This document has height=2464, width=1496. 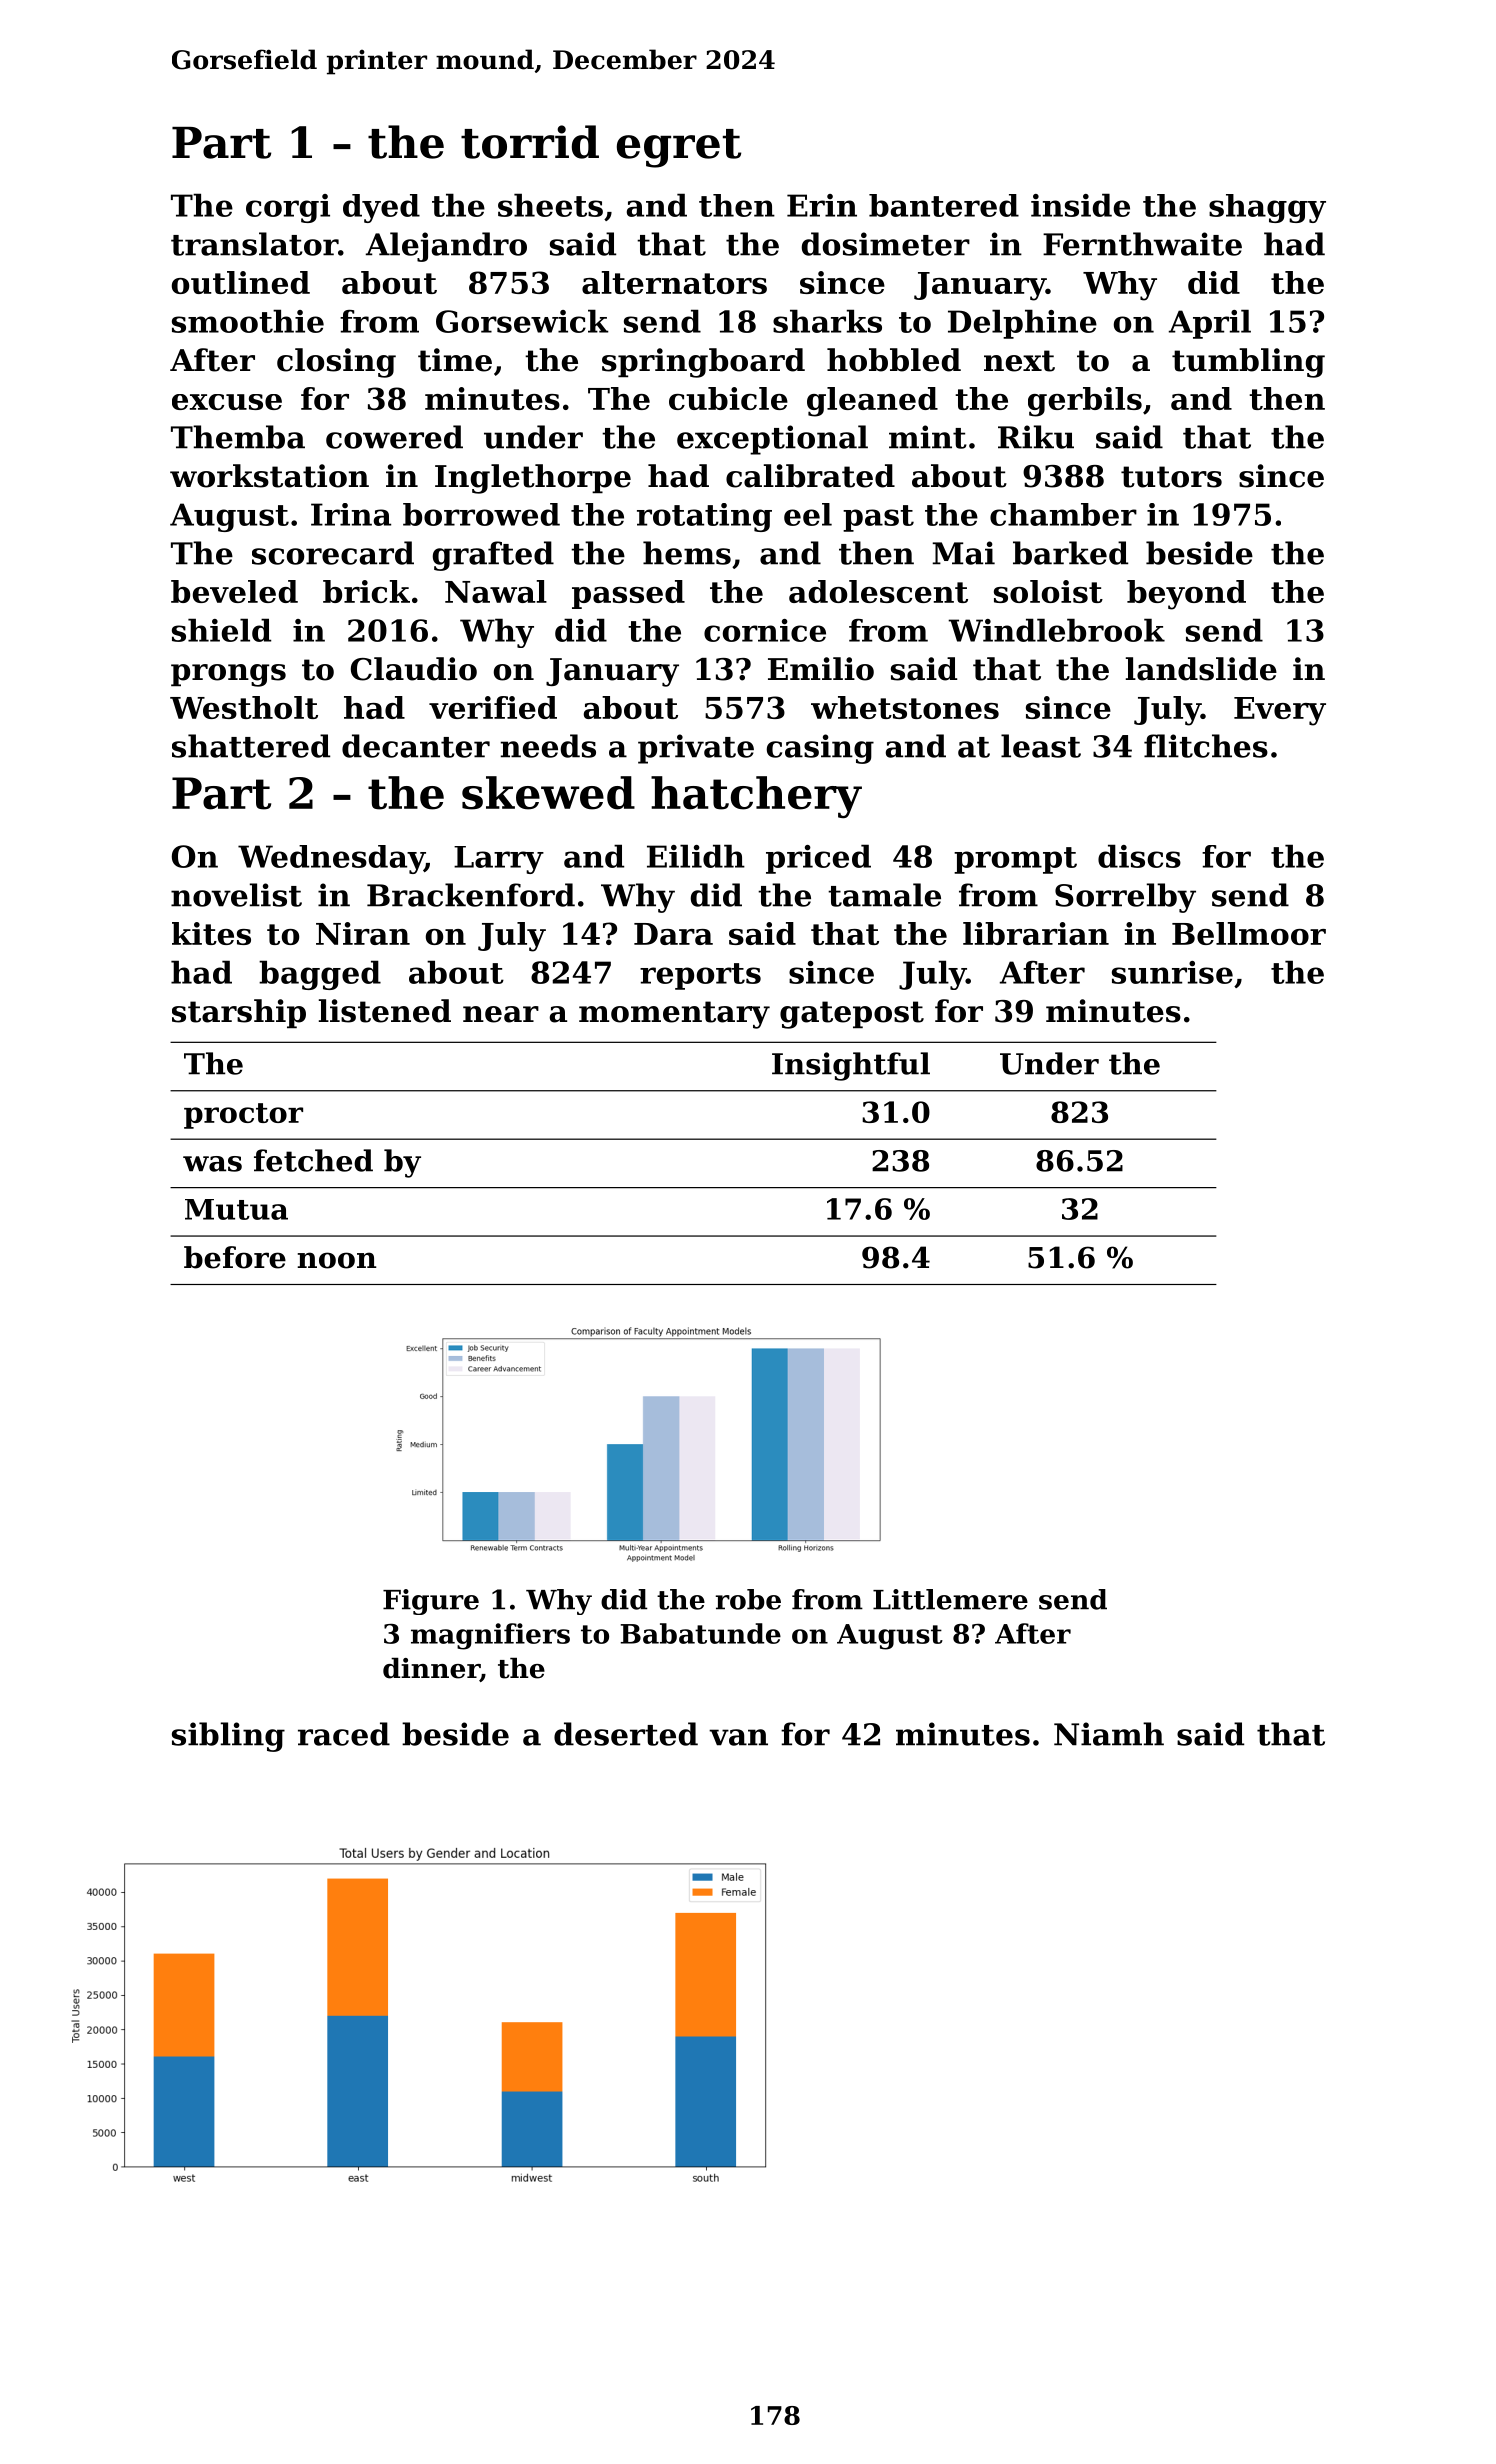 What do you see at coordinates (313, 1160) in the document?
I see `fetched` at bounding box center [313, 1160].
